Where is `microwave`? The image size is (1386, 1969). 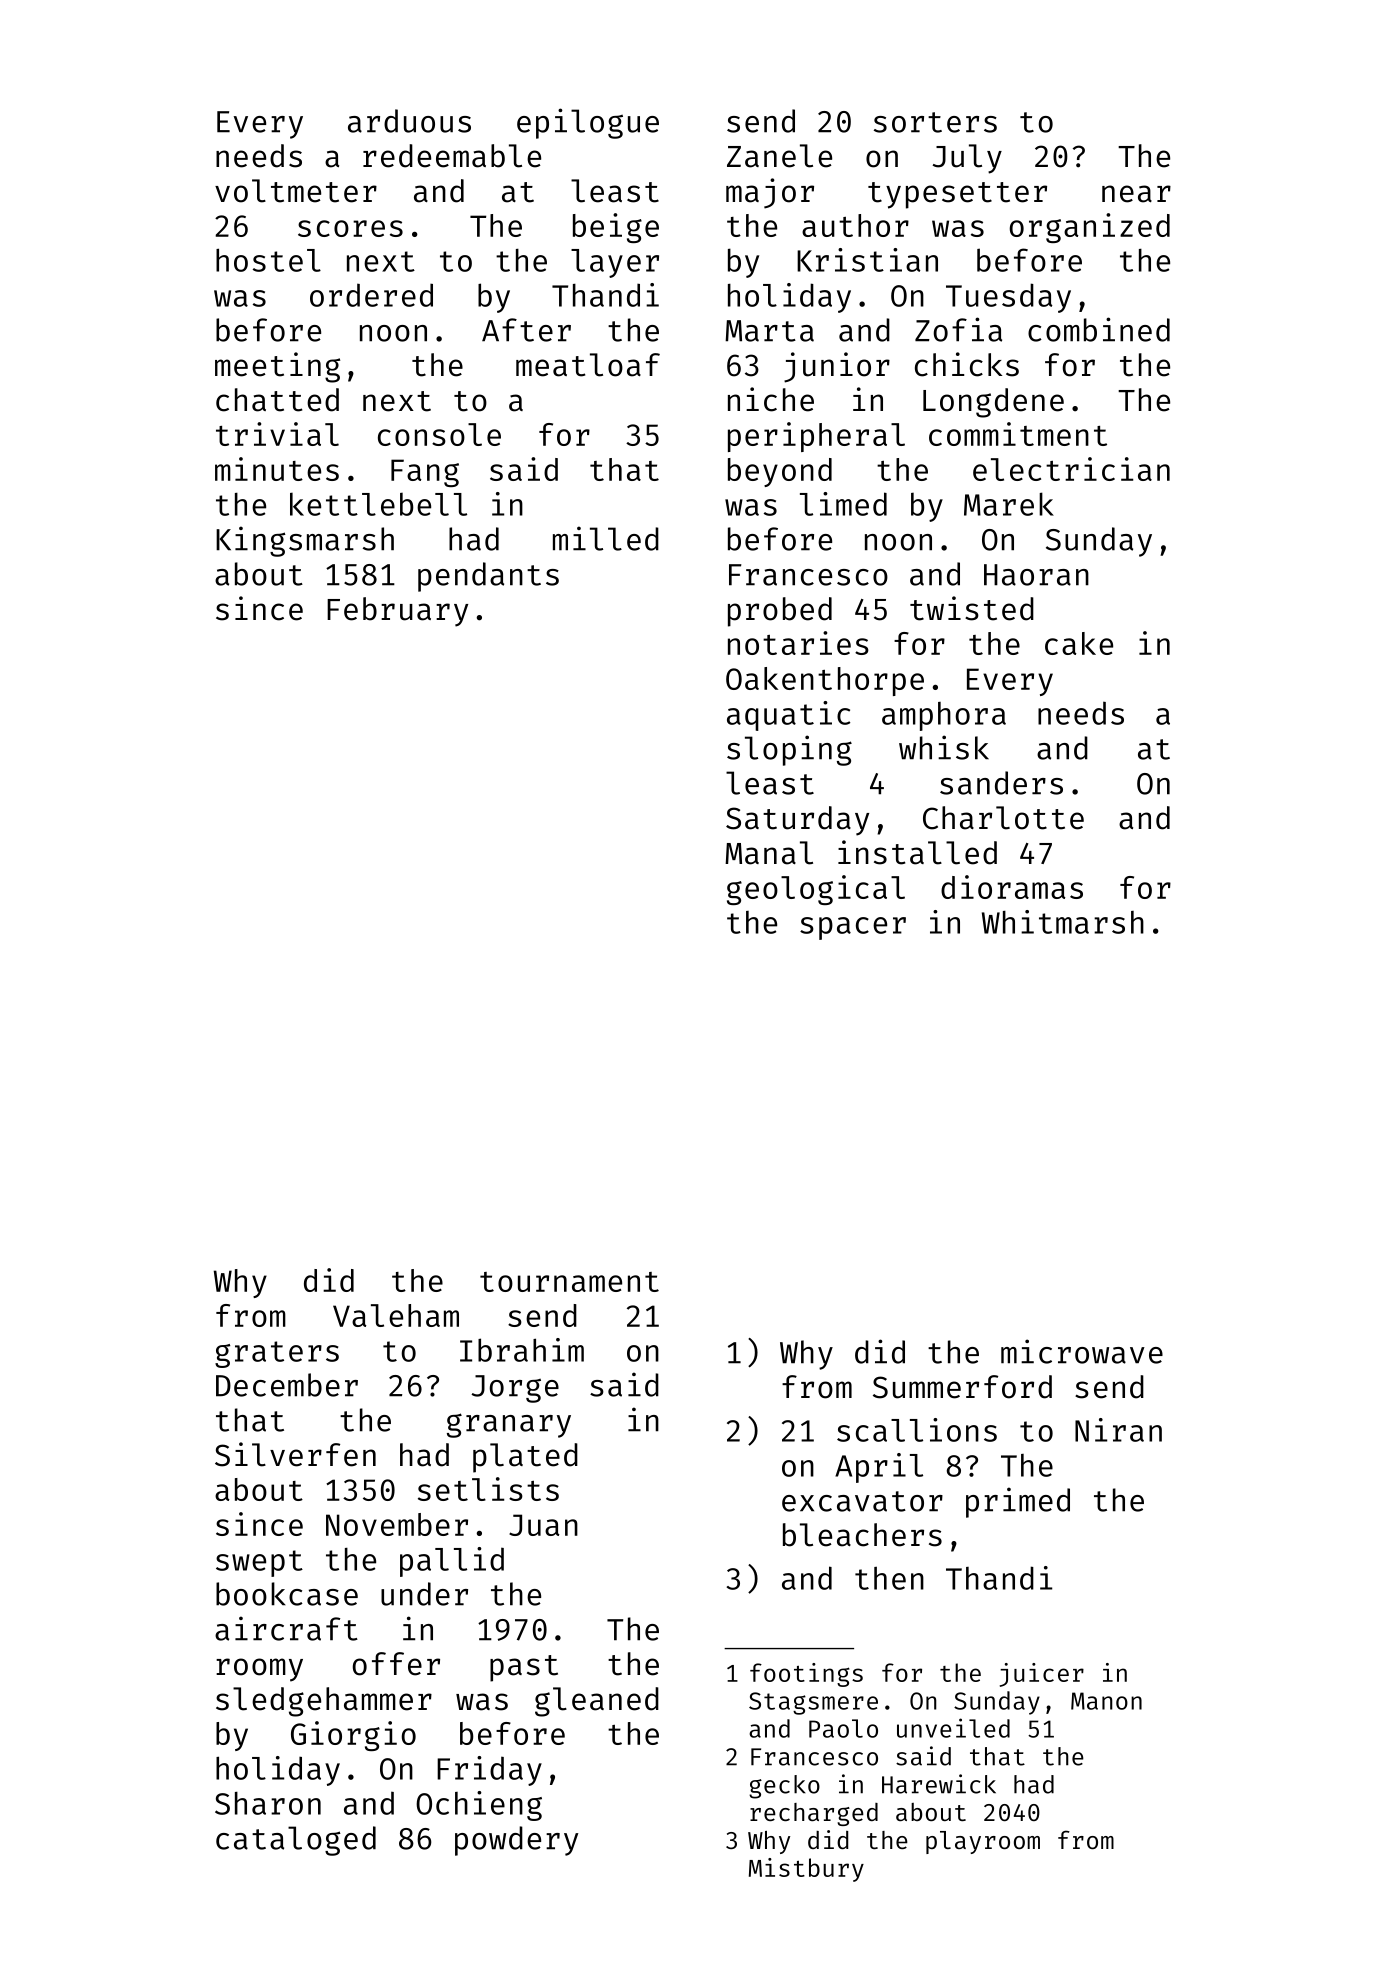
microwave is located at coordinates (1082, 1351).
